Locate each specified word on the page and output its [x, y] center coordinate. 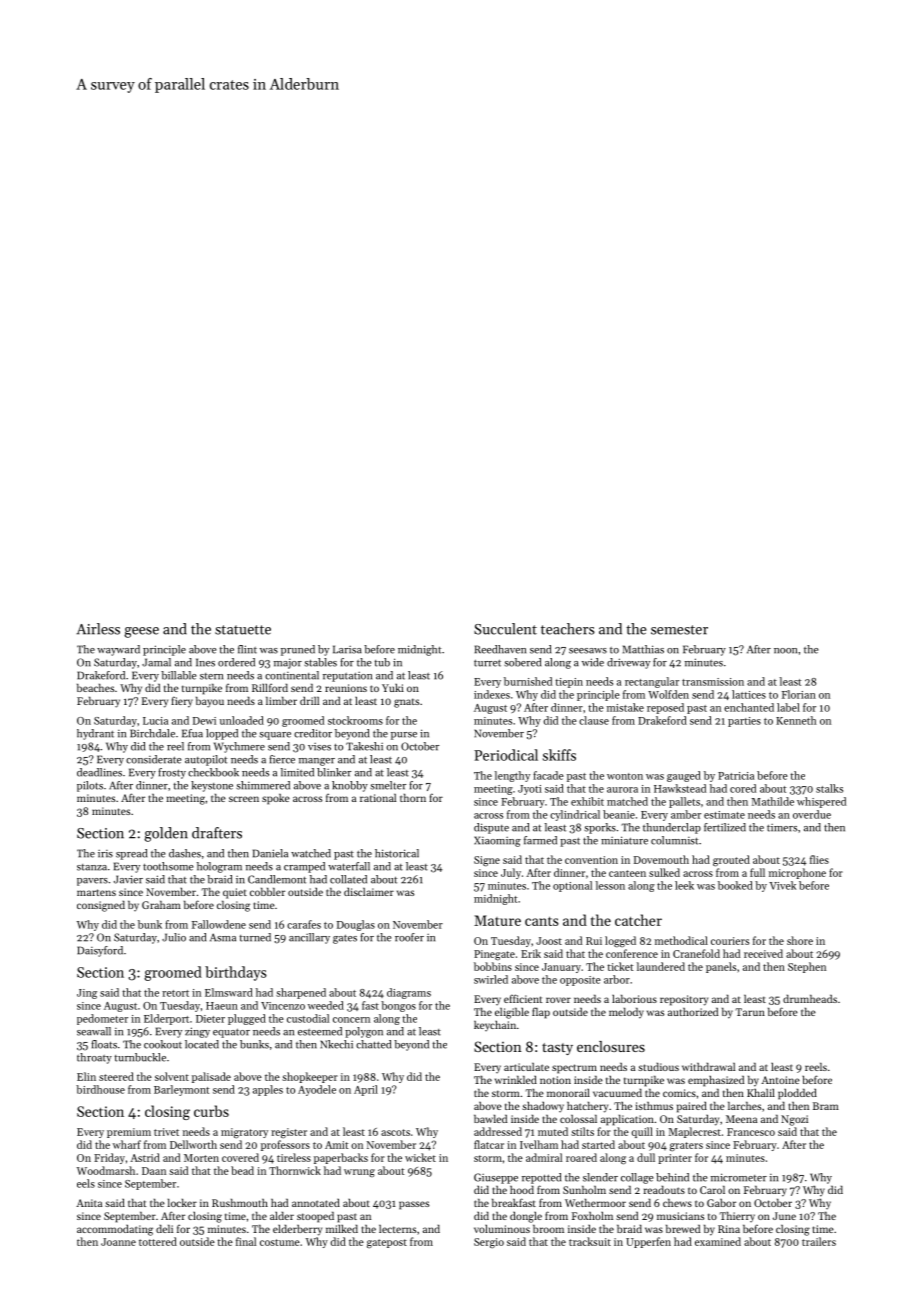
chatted [373, 1044]
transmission [713, 682]
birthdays [236, 973]
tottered [158, 1241]
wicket [420, 1157]
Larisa [347, 649]
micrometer [739, 1177]
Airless [98, 629]
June [784, 1216]
